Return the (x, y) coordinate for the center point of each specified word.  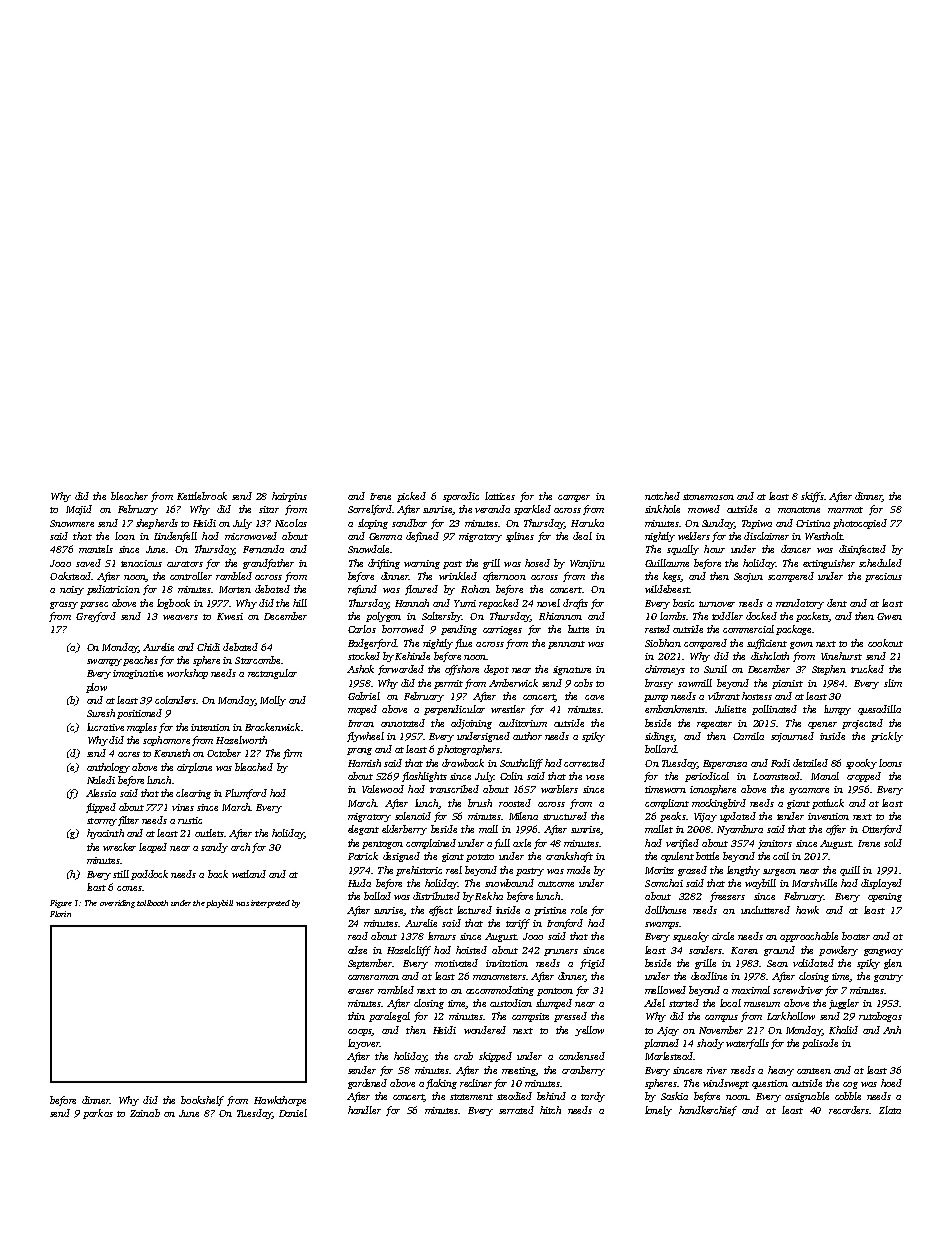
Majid (79, 510)
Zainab (145, 1113)
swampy (104, 662)
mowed (704, 509)
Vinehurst (841, 656)
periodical (707, 777)
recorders (849, 1110)
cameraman (373, 977)
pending (459, 630)
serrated (516, 1110)
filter (128, 821)
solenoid (413, 816)
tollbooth (152, 903)
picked (411, 497)
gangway (883, 952)
